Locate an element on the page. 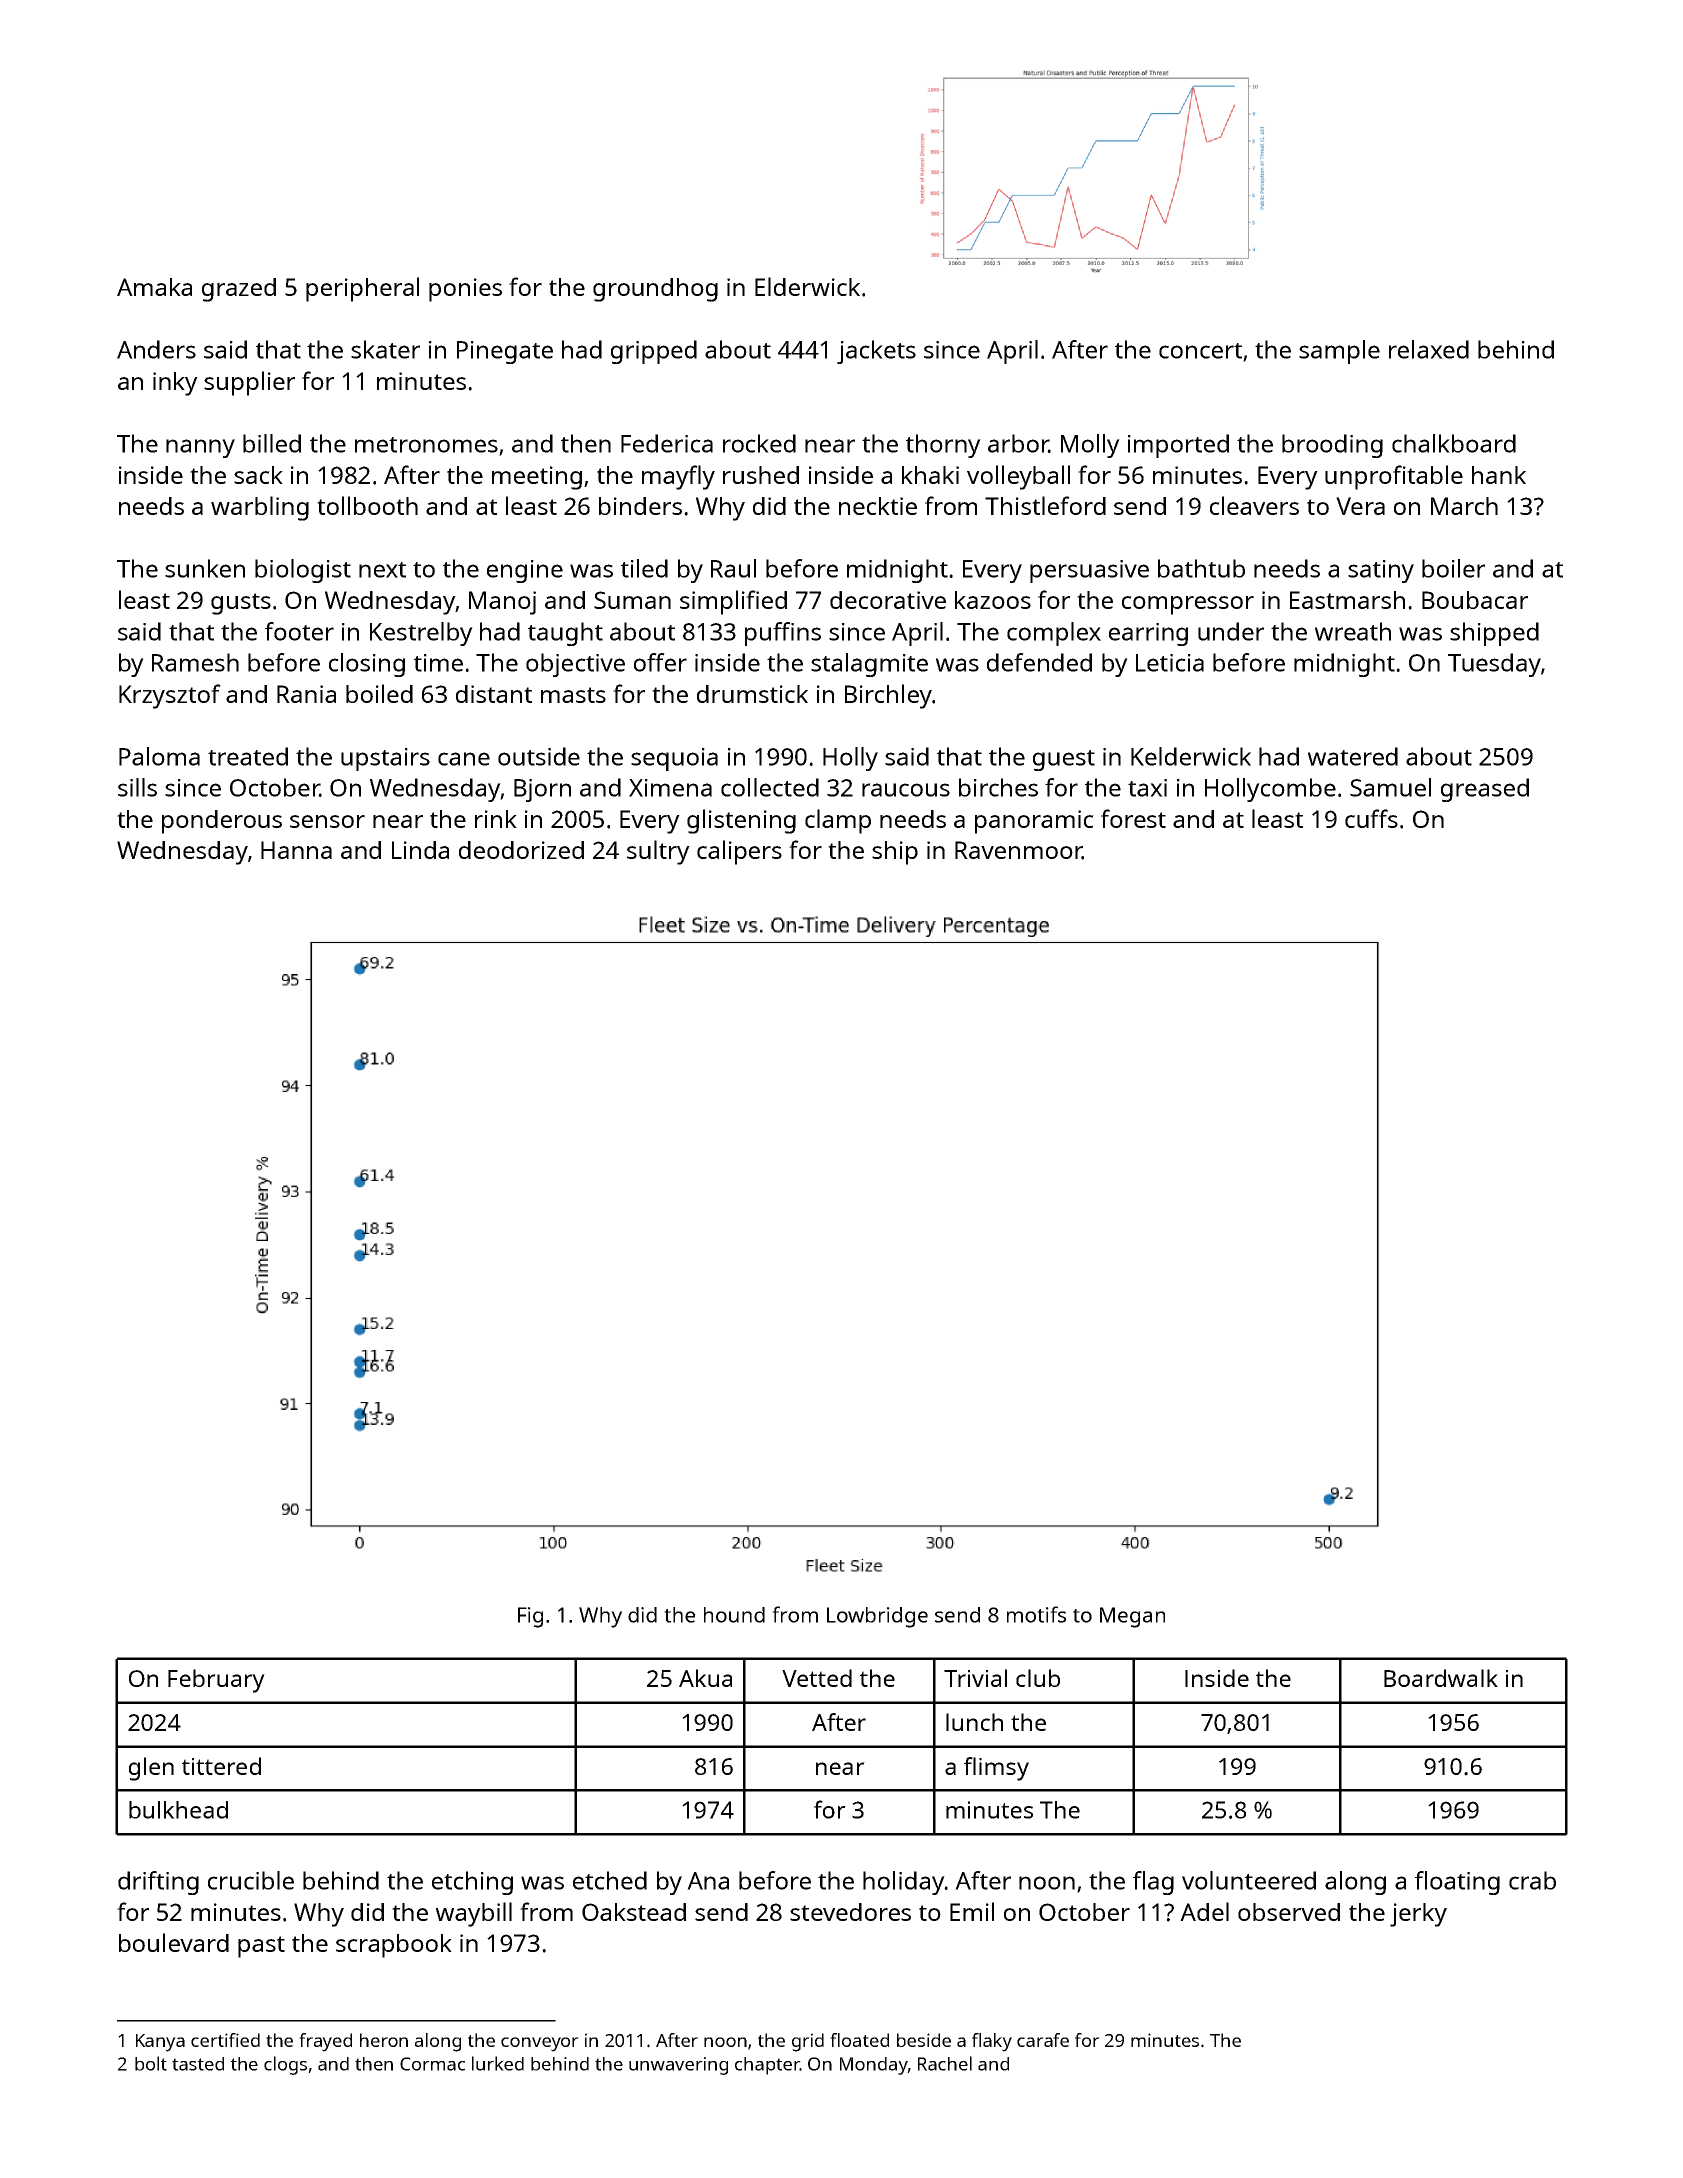 The image size is (1683, 2178). concert is located at coordinates (1200, 351).
